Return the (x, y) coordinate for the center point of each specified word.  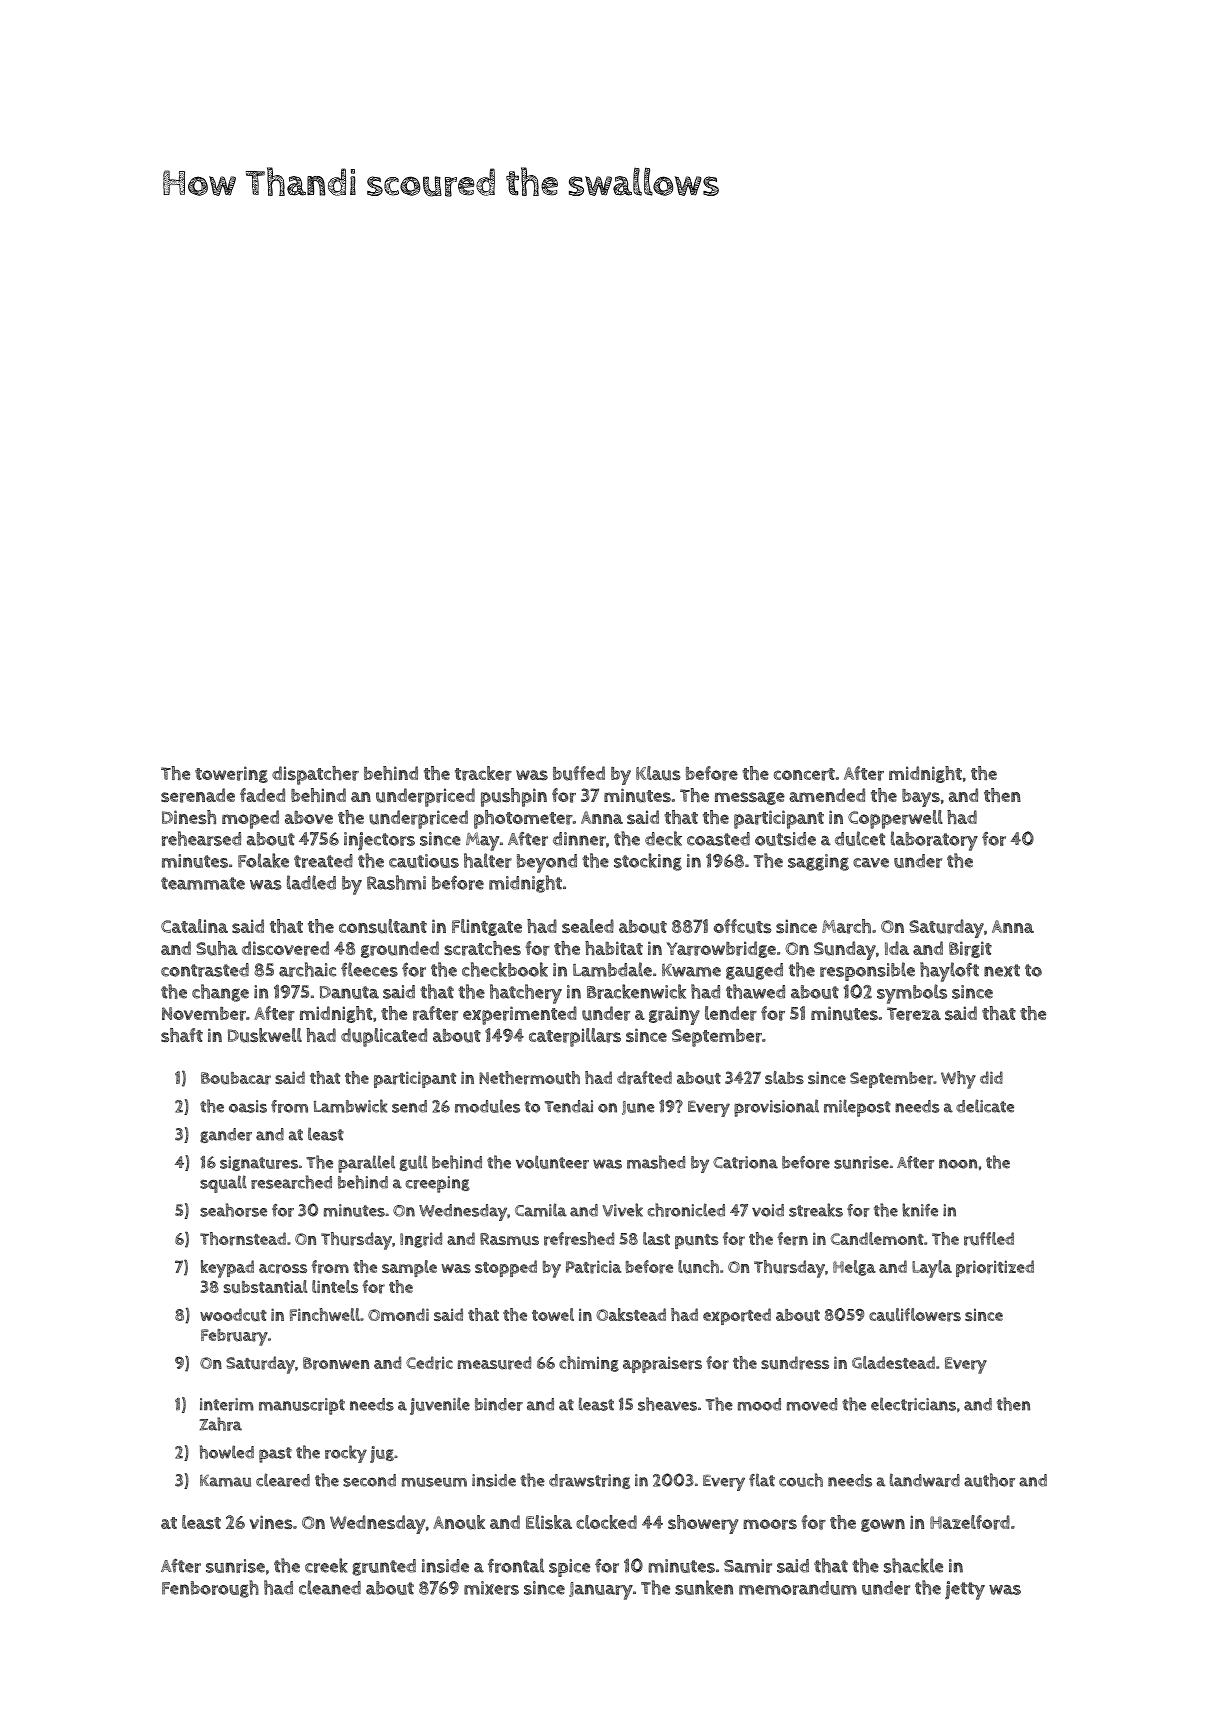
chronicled (686, 1210)
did (991, 1077)
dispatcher (315, 775)
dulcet (860, 838)
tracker (483, 773)
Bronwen (336, 1363)
